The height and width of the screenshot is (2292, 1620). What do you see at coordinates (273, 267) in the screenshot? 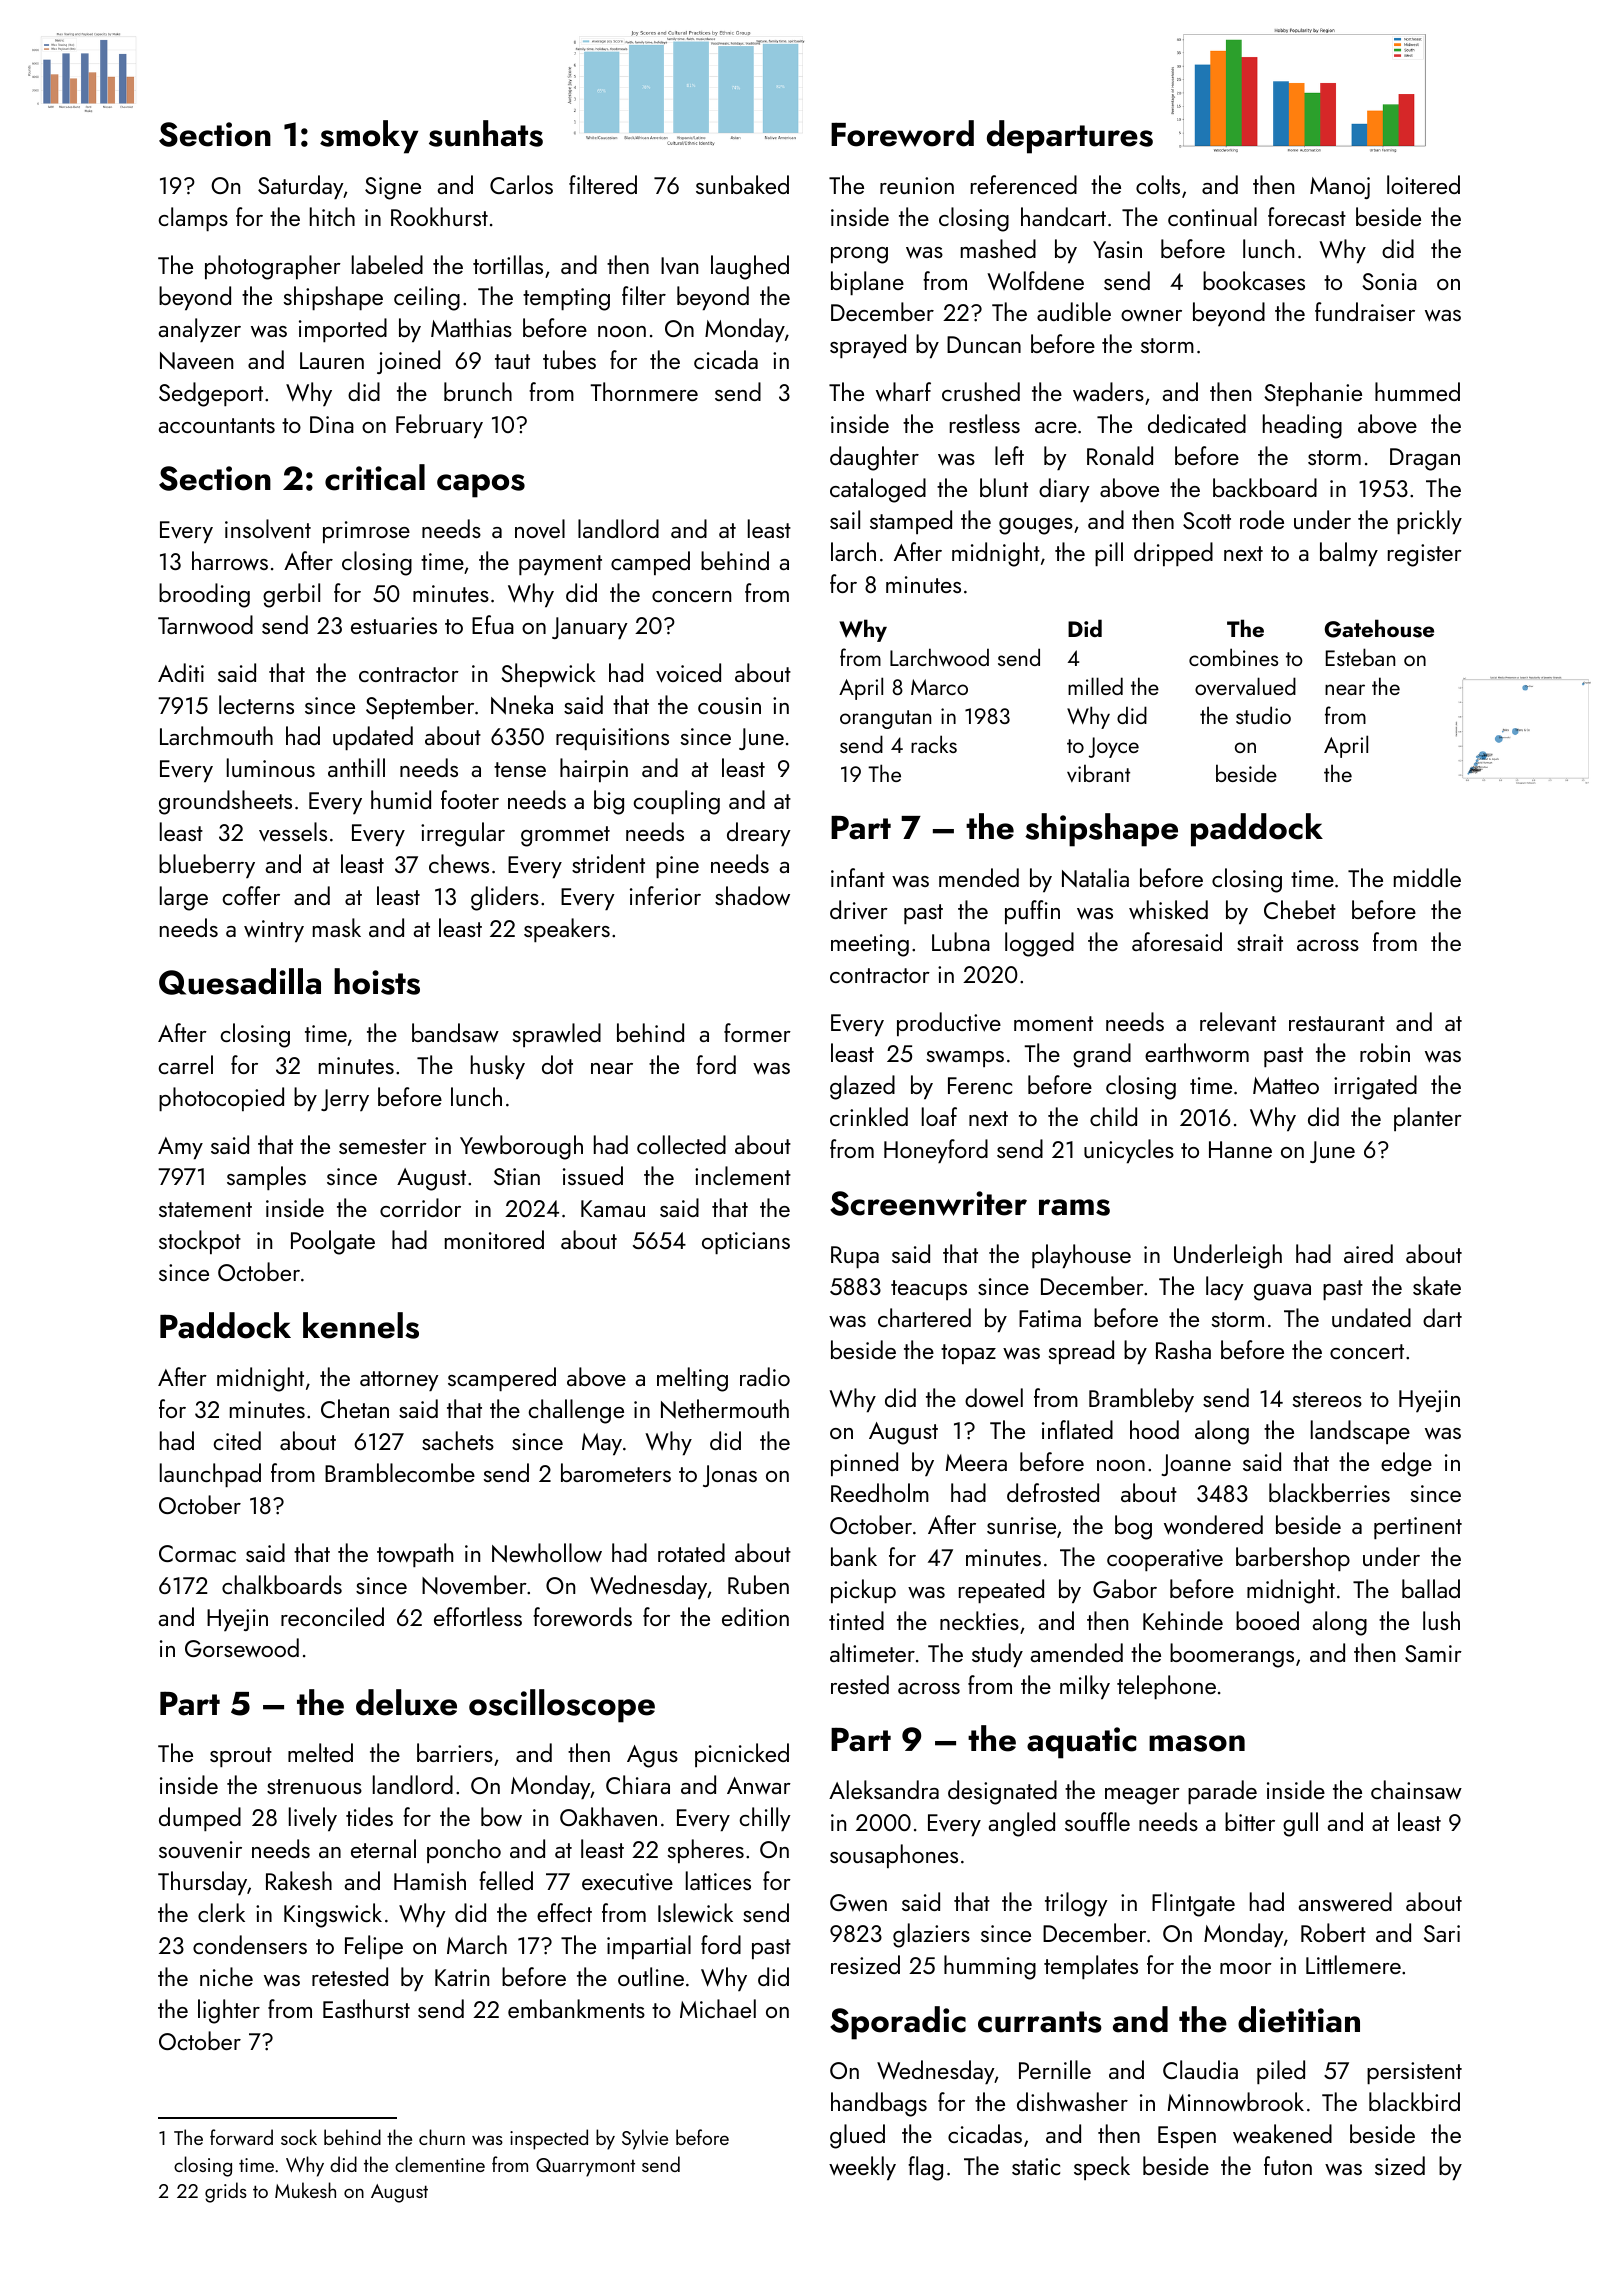
I see `photographer` at bounding box center [273, 267].
